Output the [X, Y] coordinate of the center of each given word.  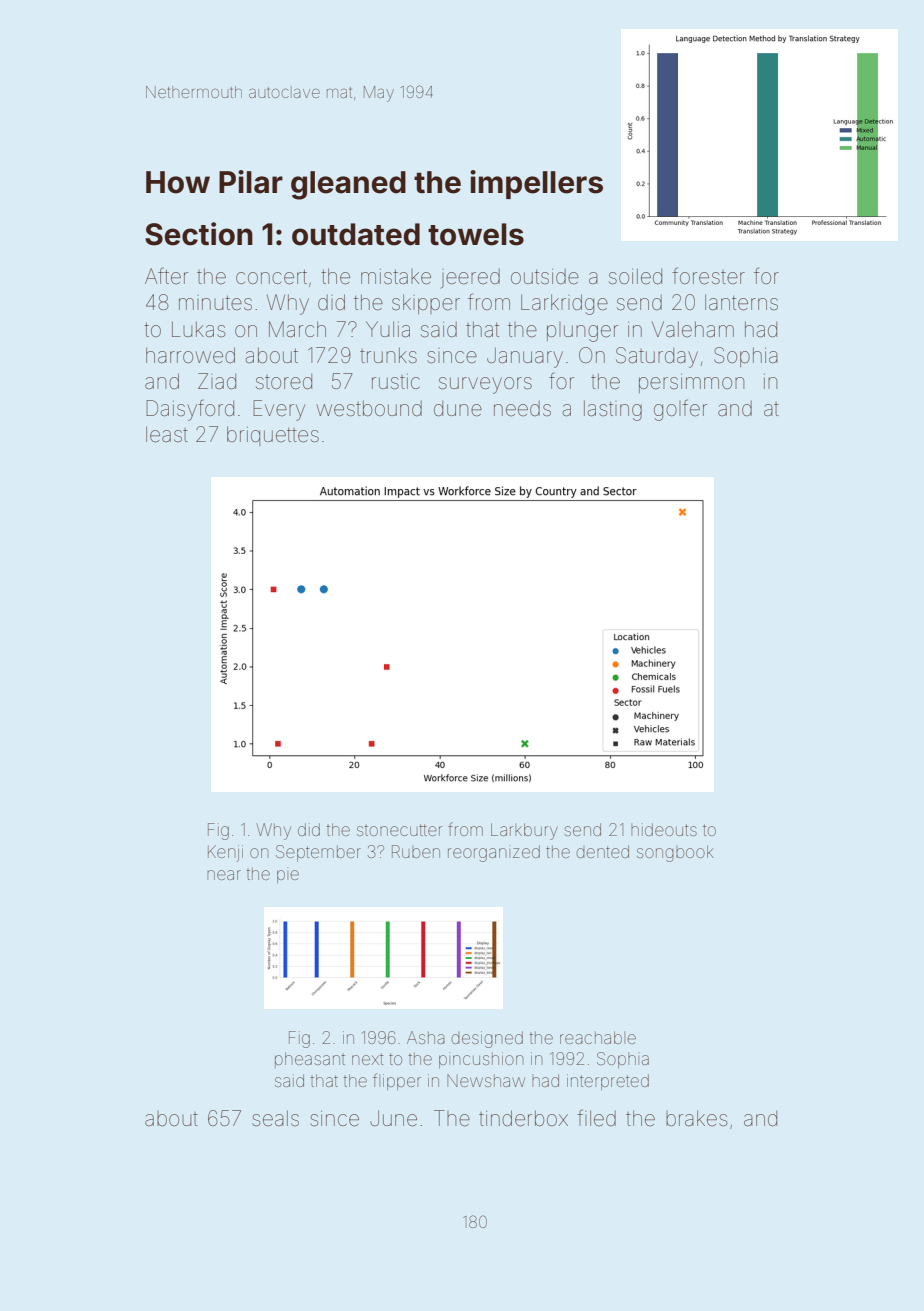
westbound [369, 408]
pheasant [310, 1060]
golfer [680, 410]
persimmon [691, 383]
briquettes [273, 436]
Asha [426, 1037]
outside [545, 277]
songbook [675, 853]
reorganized [494, 853]
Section [199, 234]
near [224, 875]
